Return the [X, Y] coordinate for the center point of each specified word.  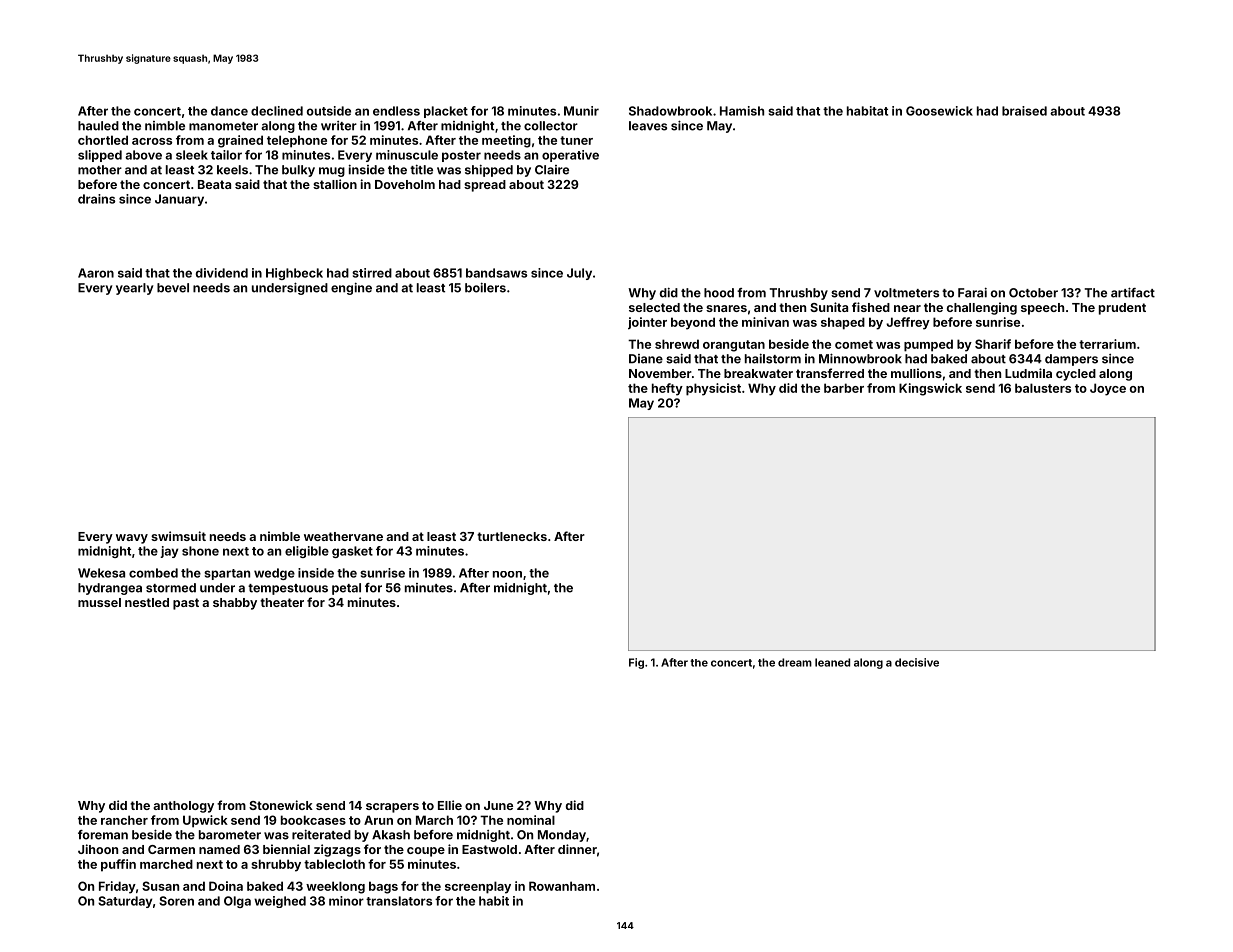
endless [396, 111]
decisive [917, 662]
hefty [667, 389]
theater [282, 602]
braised [1024, 111]
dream [795, 662]
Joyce [1108, 389]
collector [551, 126]
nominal [531, 820]
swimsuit [178, 536]
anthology [183, 807]
